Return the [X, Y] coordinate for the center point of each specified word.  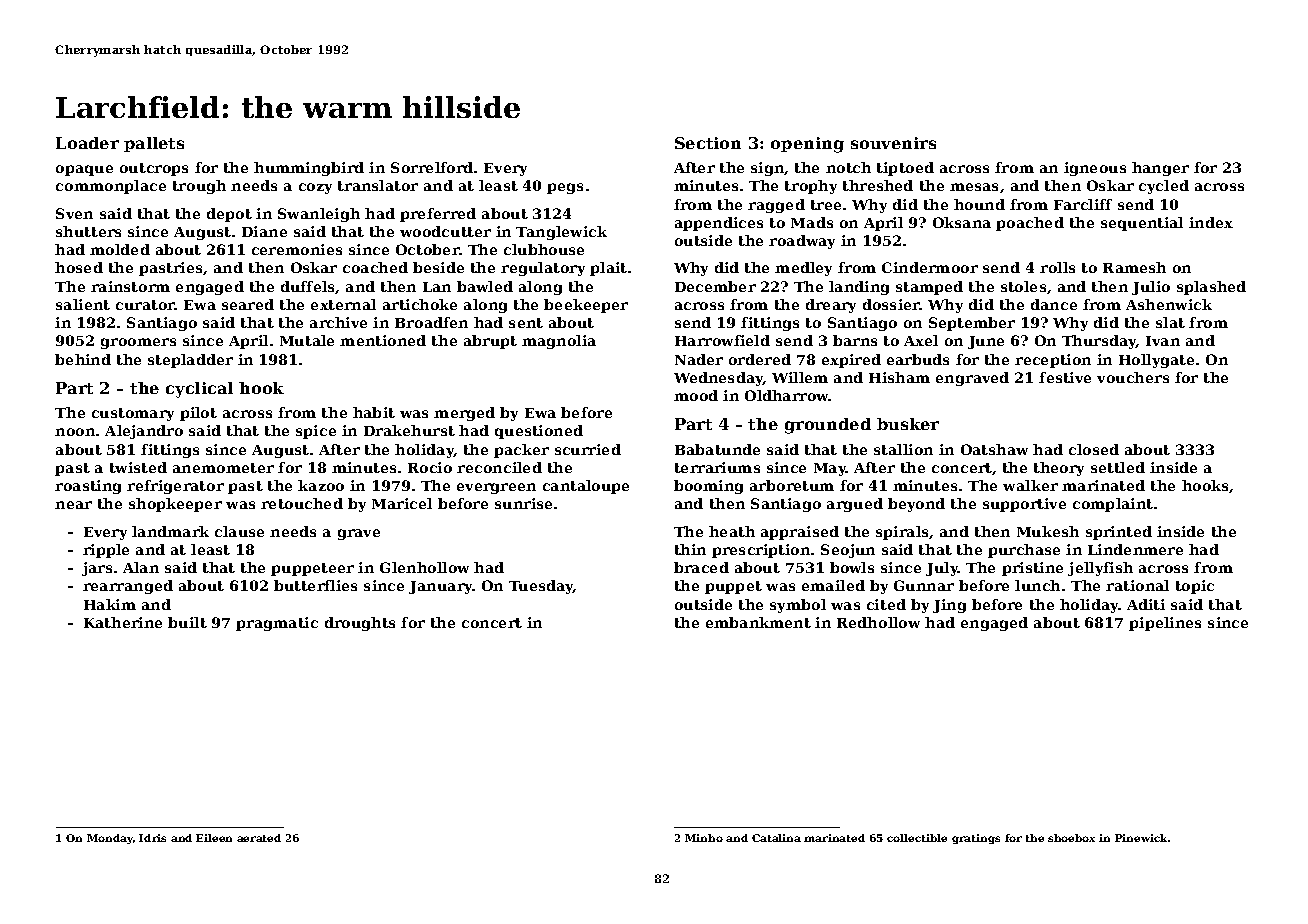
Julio [1151, 288]
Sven [74, 213]
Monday [110, 839]
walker [1030, 485]
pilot [198, 414]
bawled [485, 286]
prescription [761, 551]
